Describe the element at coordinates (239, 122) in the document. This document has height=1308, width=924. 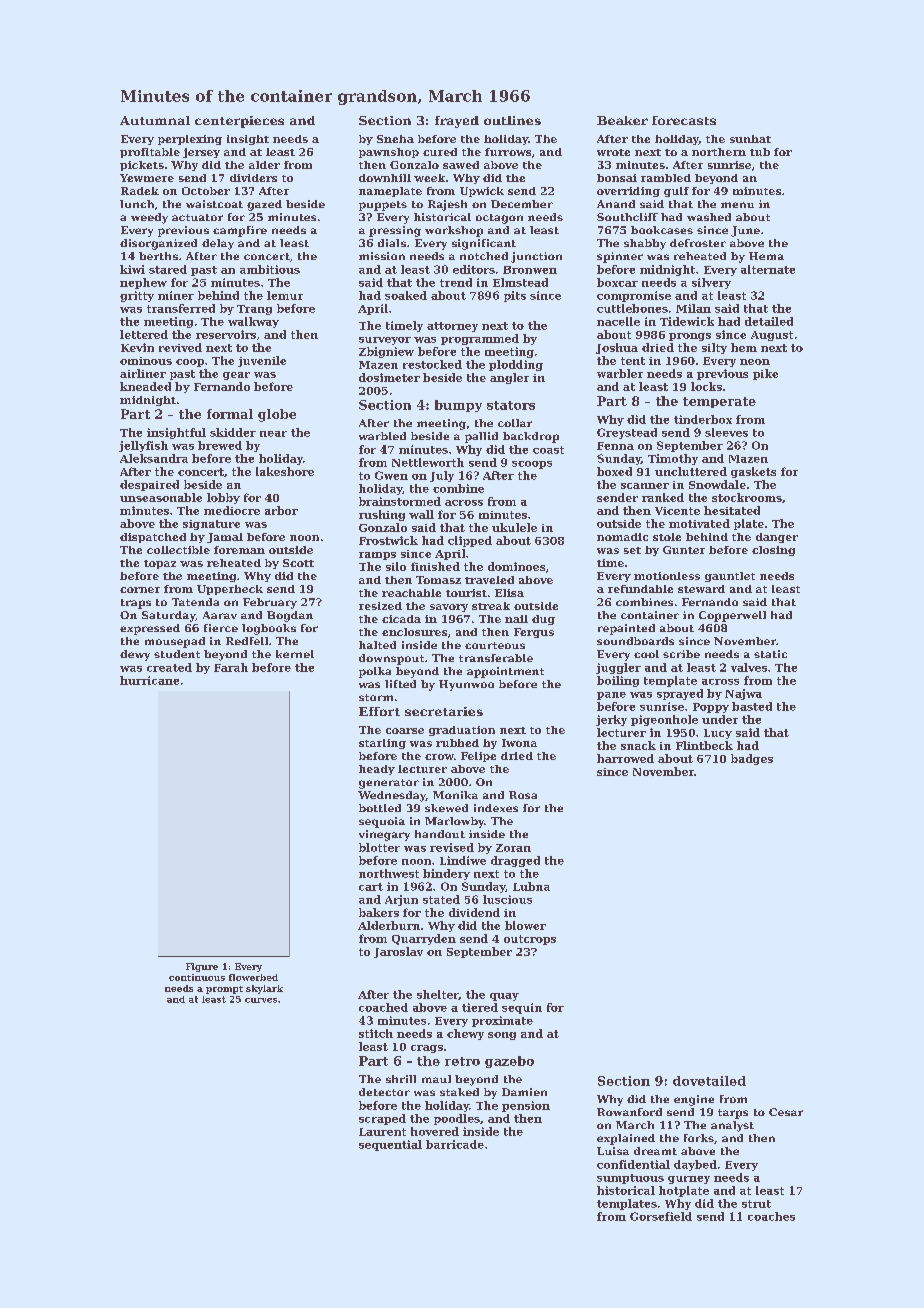
I see `centerpieces` at that location.
